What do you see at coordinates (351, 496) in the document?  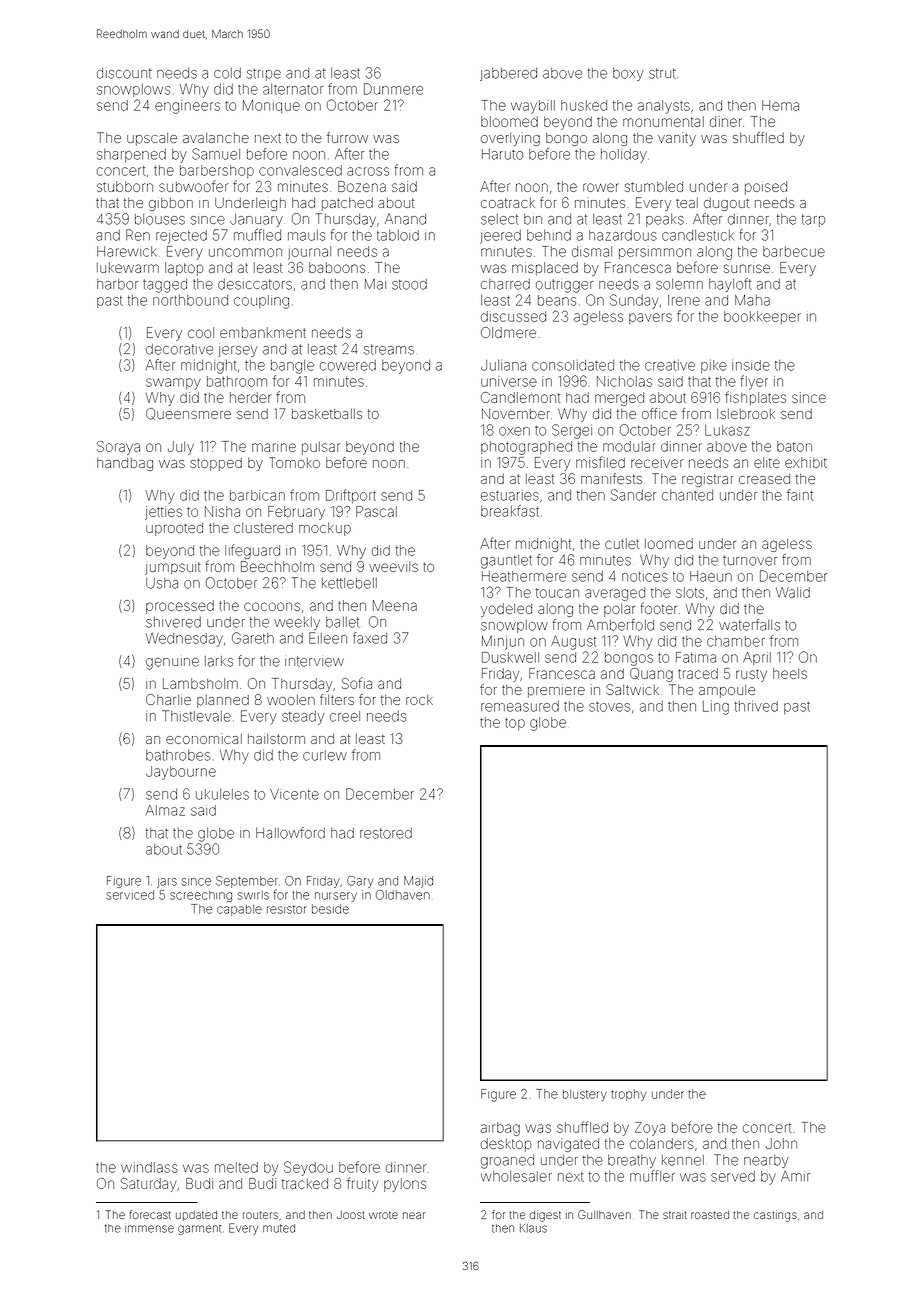 I see `Driftport` at bounding box center [351, 496].
